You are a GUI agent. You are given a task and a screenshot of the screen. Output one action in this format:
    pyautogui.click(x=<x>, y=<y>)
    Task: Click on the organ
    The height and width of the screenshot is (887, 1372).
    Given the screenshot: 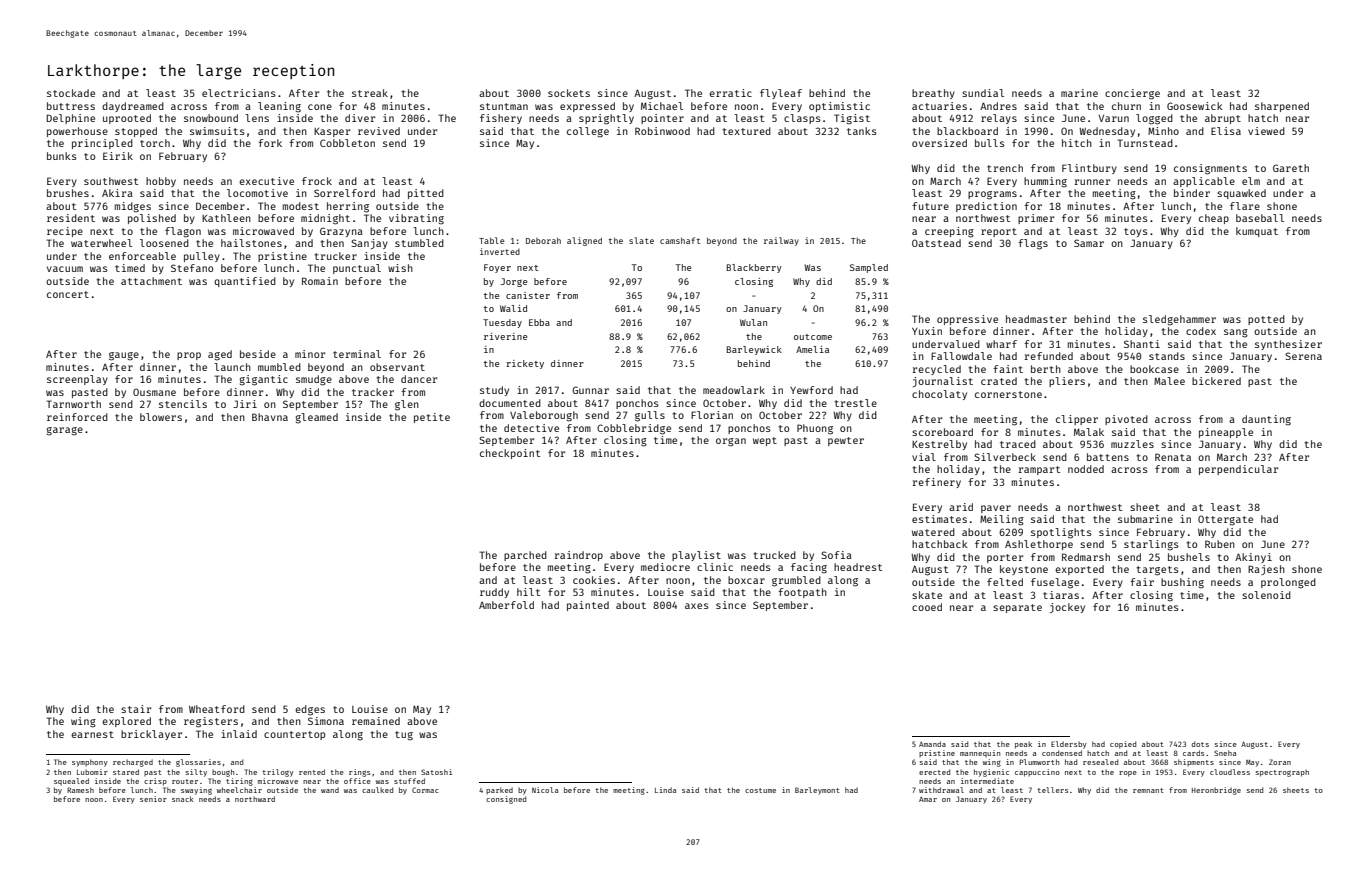 What is the action you would take?
    pyautogui.click(x=731, y=442)
